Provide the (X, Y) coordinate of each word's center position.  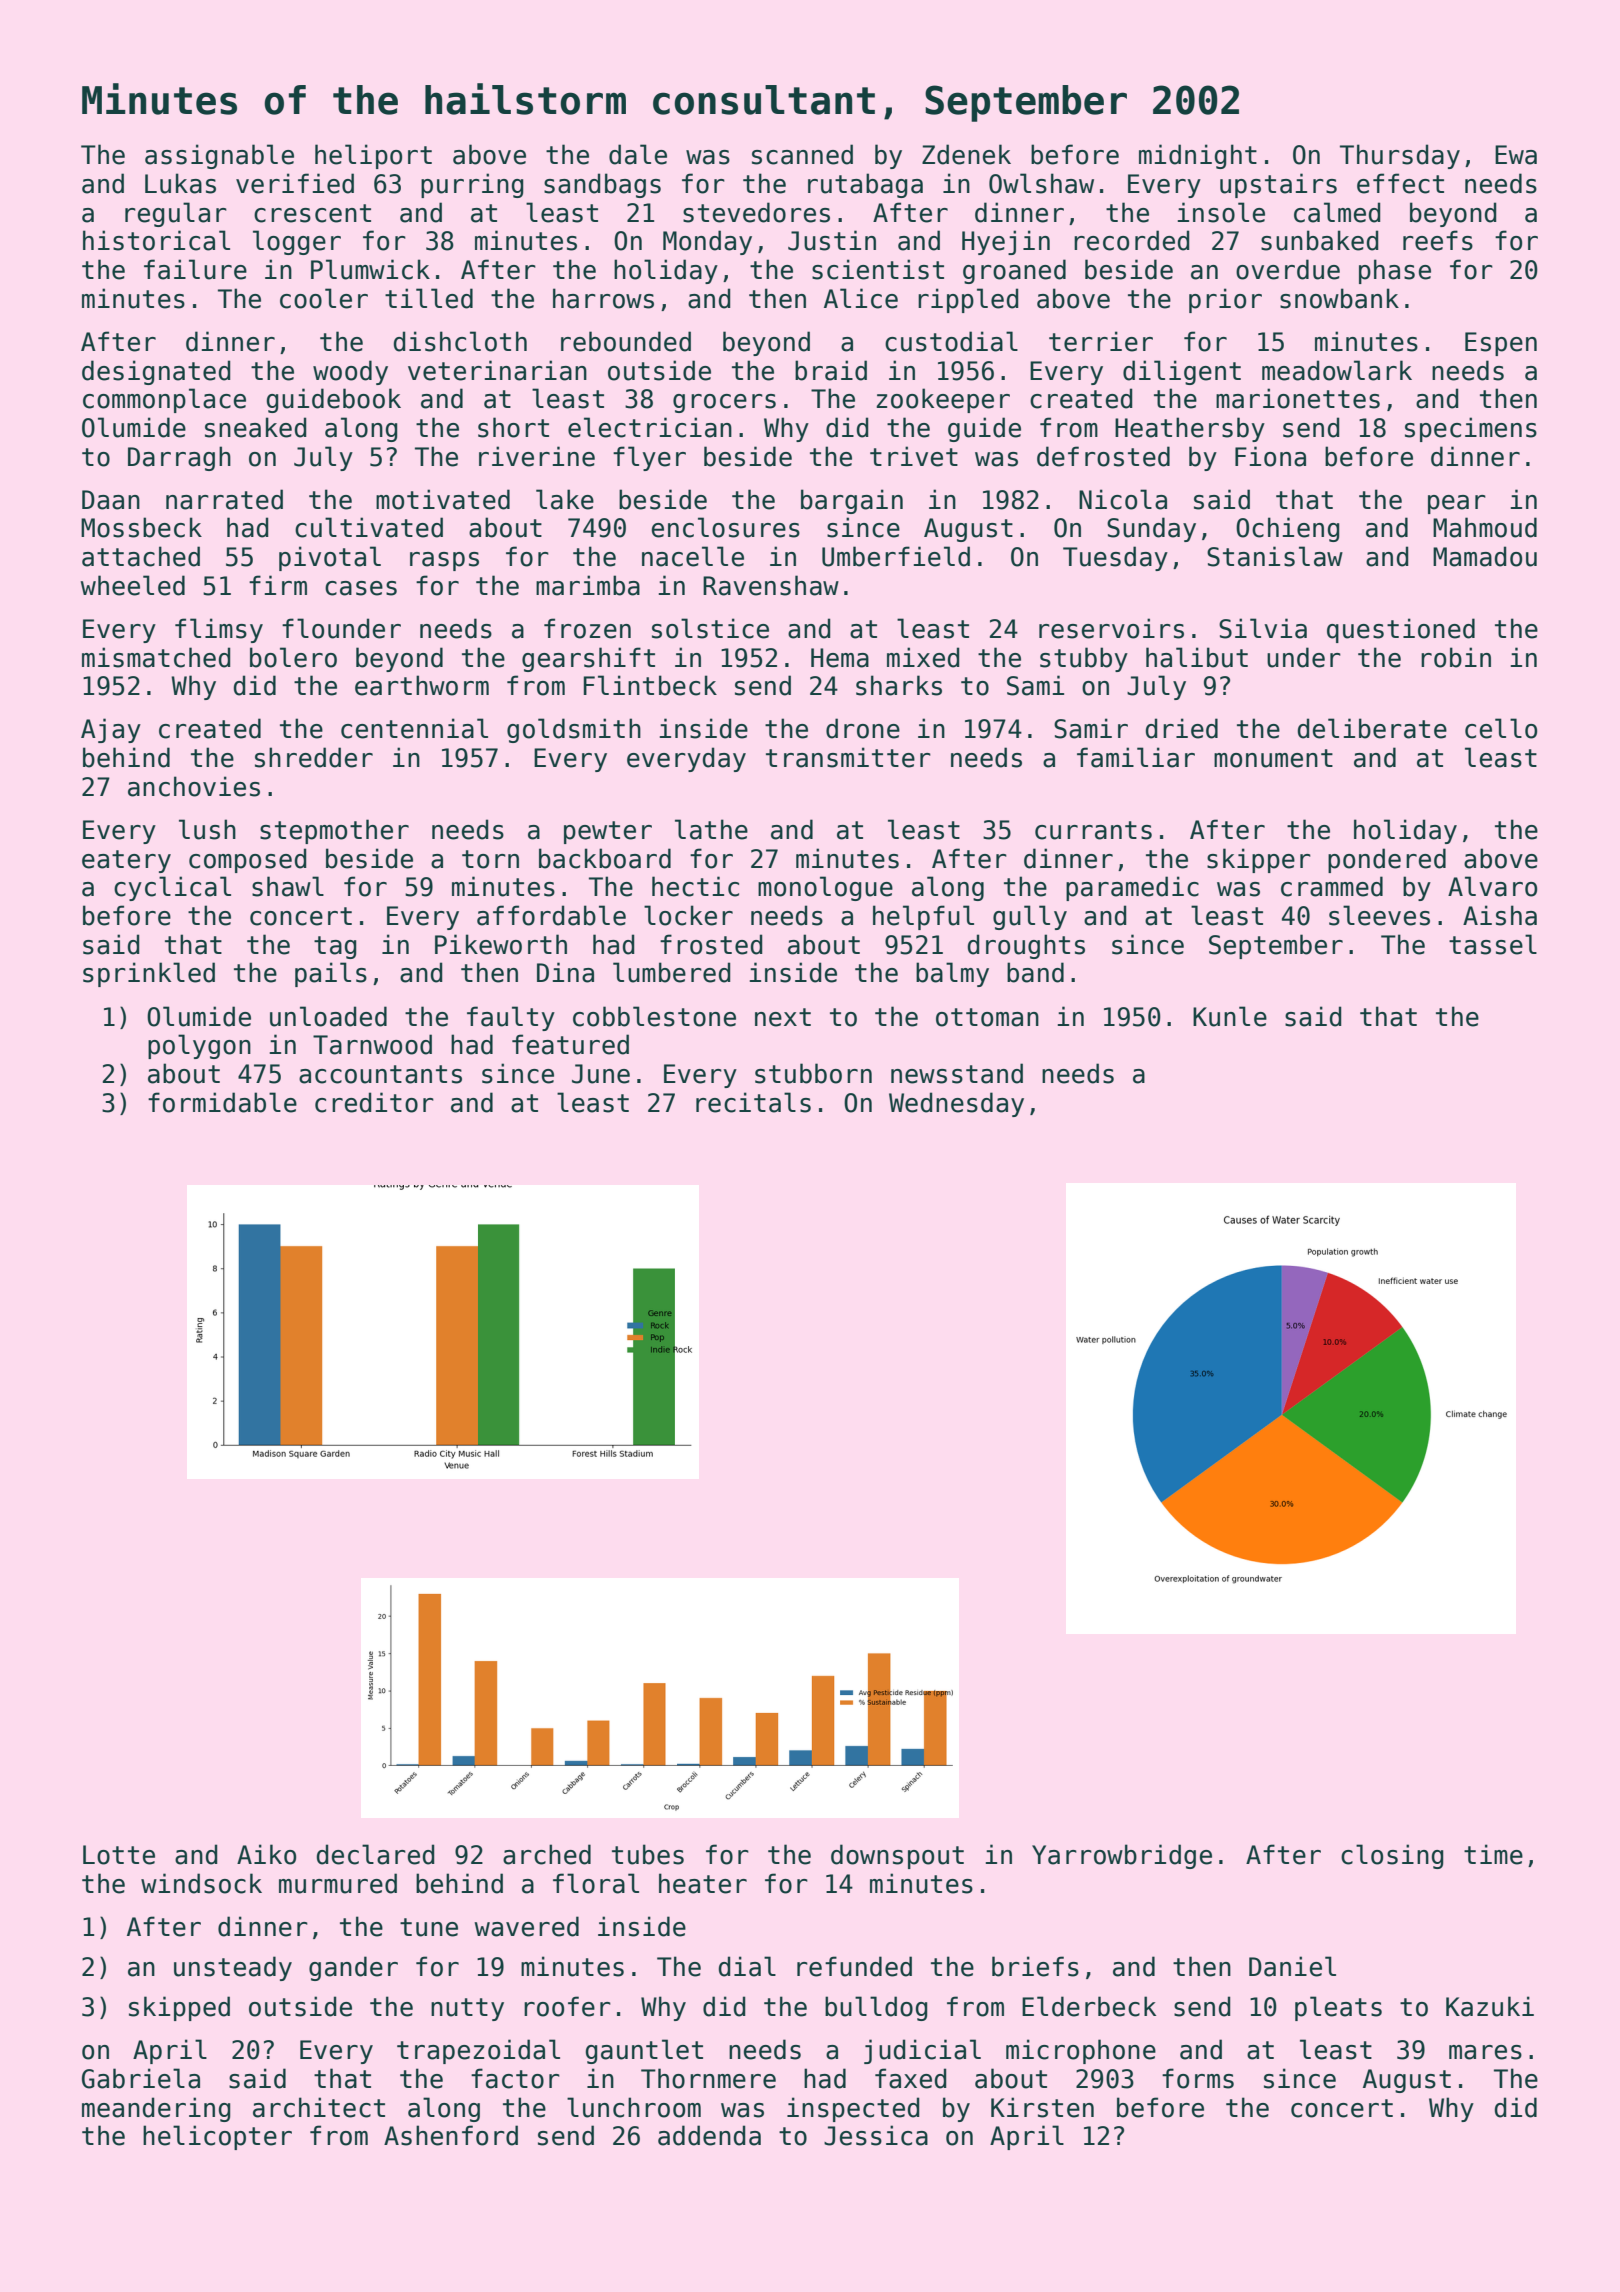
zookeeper (943, 400)
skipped (179, 2008)
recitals (753, 1102)
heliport (373, 156)
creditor (374, 1102)
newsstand (957, 1073)
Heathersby (1190, 429)
